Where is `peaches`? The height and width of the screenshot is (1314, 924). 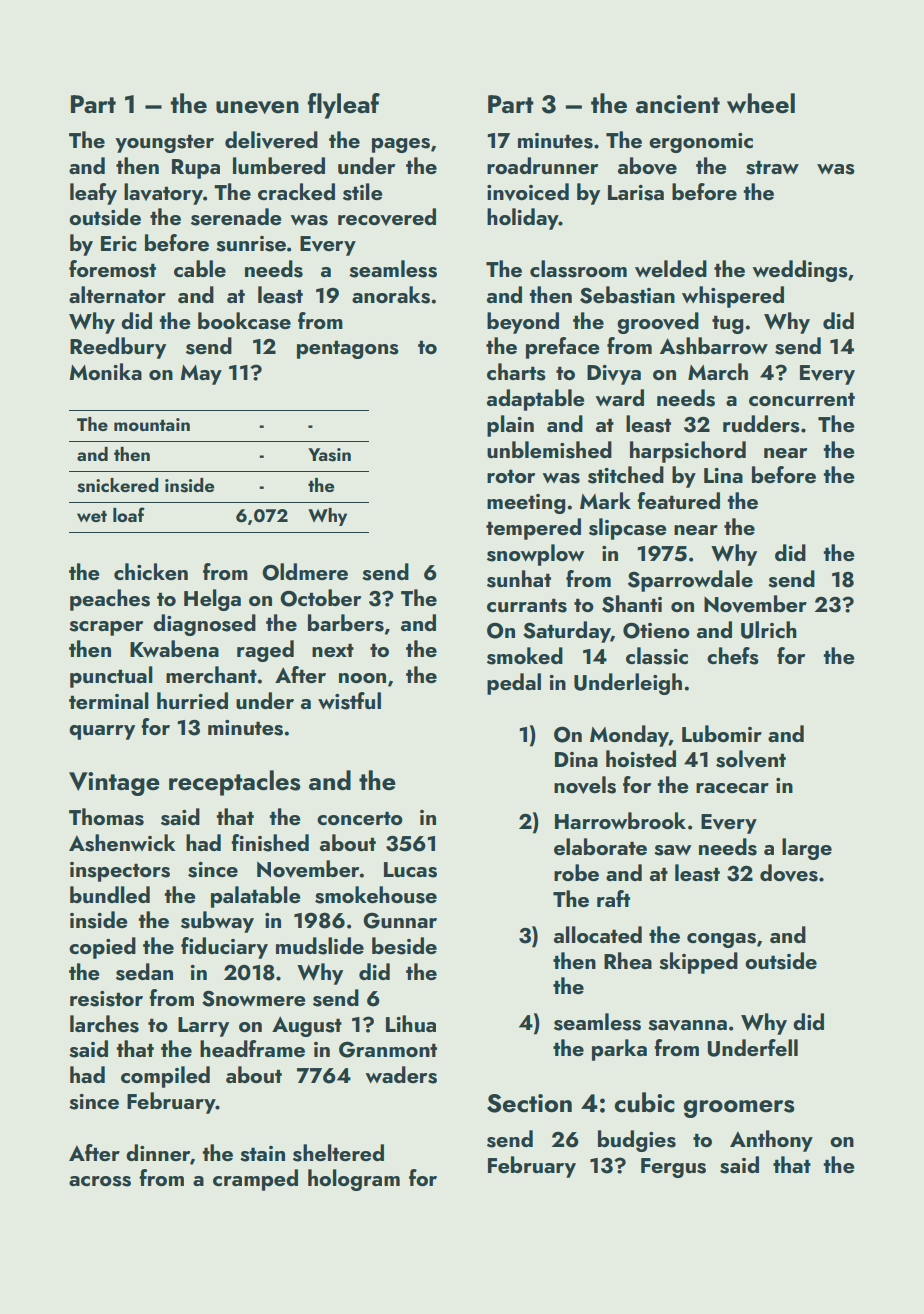 peaches is located at coordinates (110, 600).
